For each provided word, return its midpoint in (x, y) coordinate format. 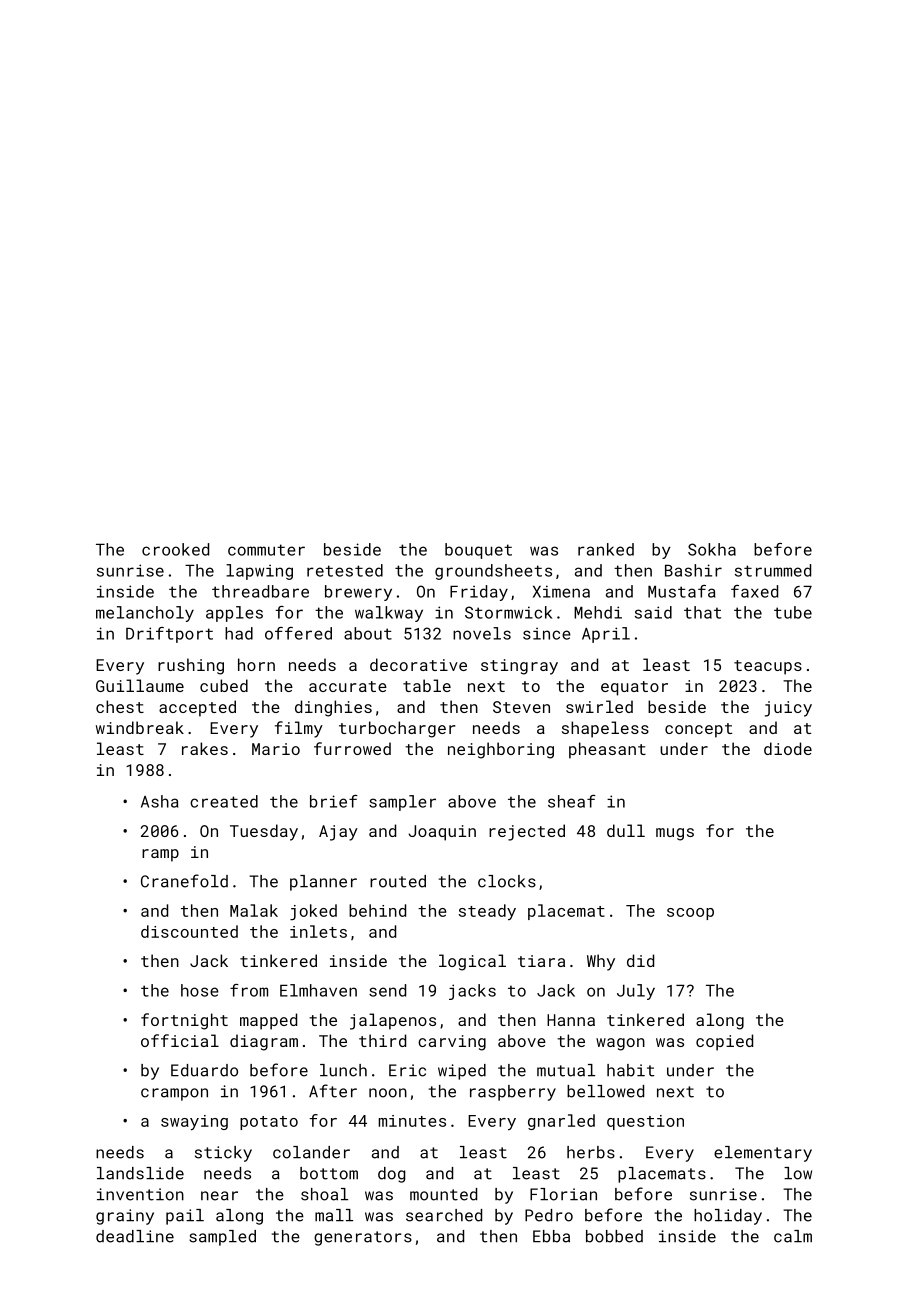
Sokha (712, 549)
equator (634, 688)
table (427, 685)
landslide (140, 1173)
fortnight (184, 1021)
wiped (462, 1072)
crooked (175, 549)
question (645, 1122)
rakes (205, 748)
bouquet (478, 551)
